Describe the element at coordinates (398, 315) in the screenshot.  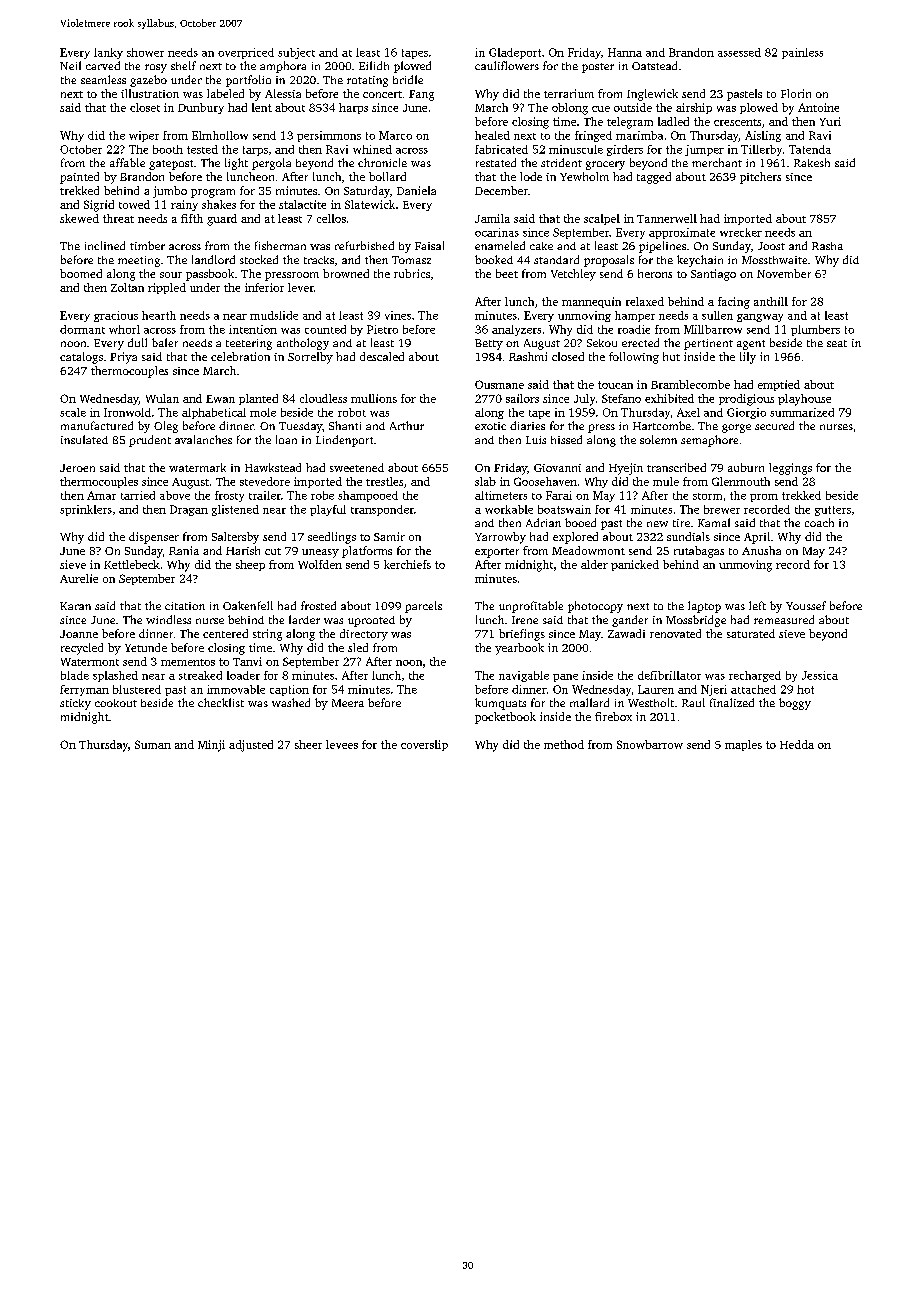
I see `vines` at that location.
